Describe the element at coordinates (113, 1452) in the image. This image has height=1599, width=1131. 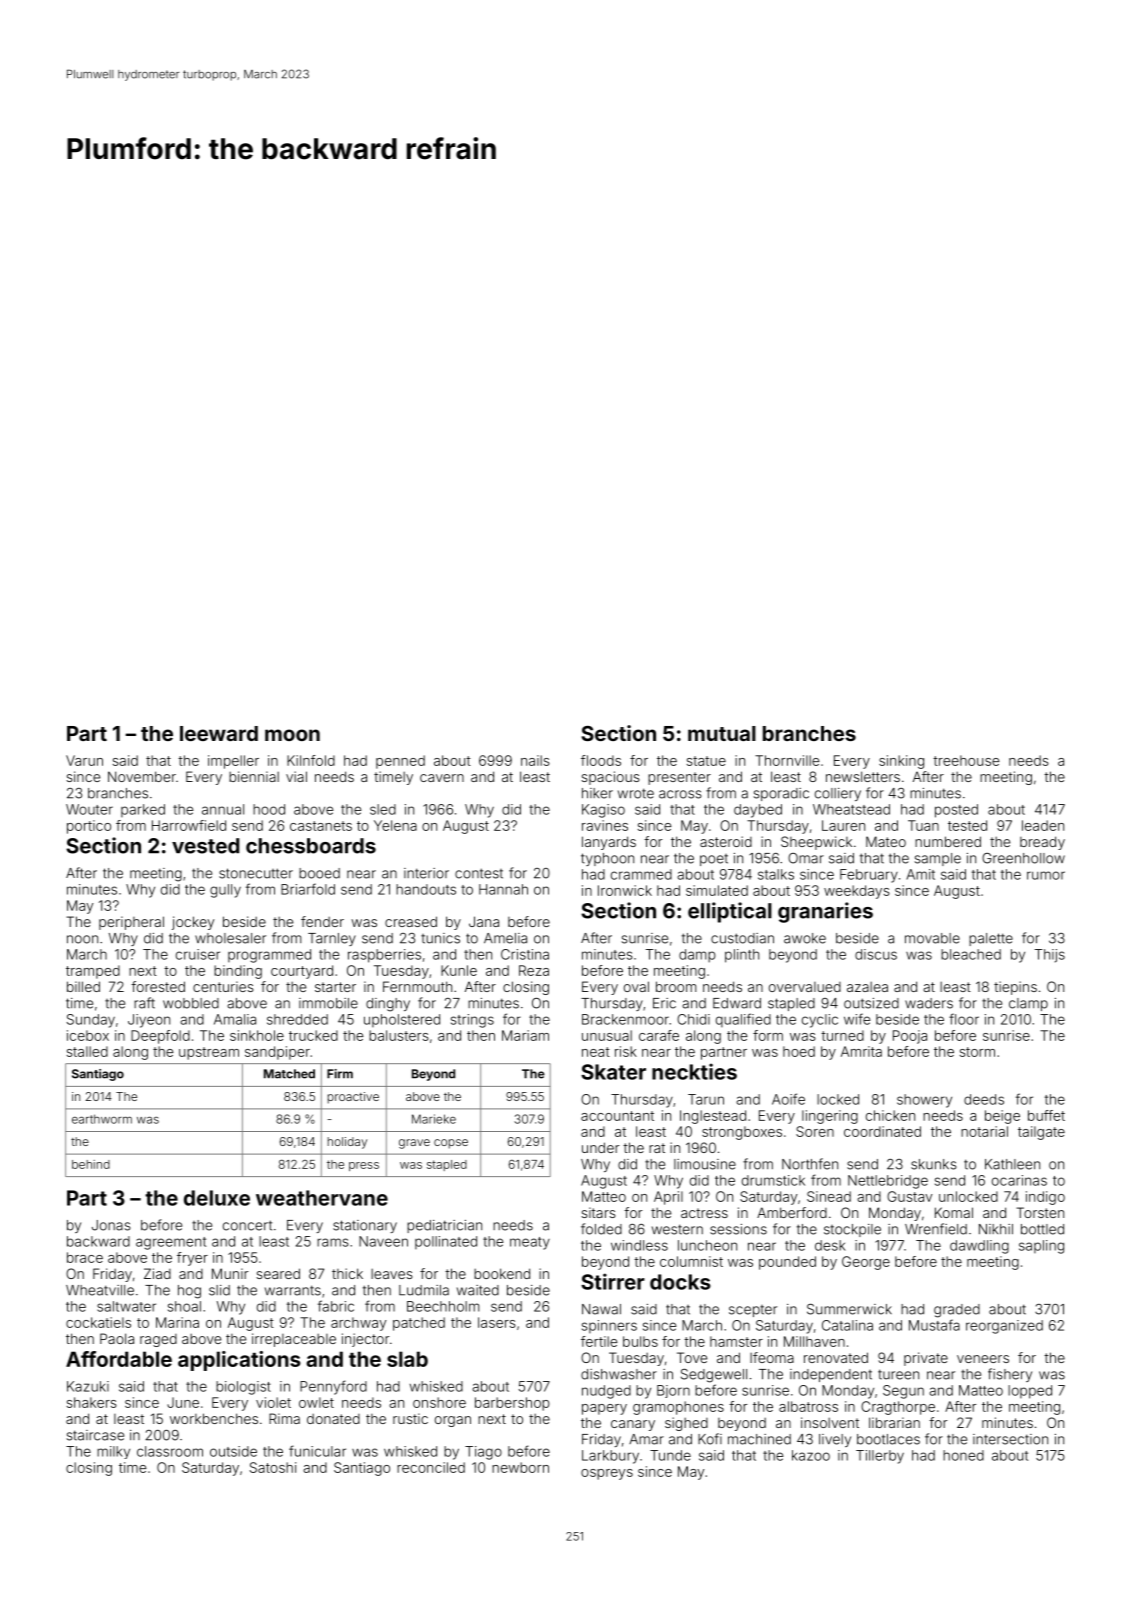
I see `milky` at that location.
